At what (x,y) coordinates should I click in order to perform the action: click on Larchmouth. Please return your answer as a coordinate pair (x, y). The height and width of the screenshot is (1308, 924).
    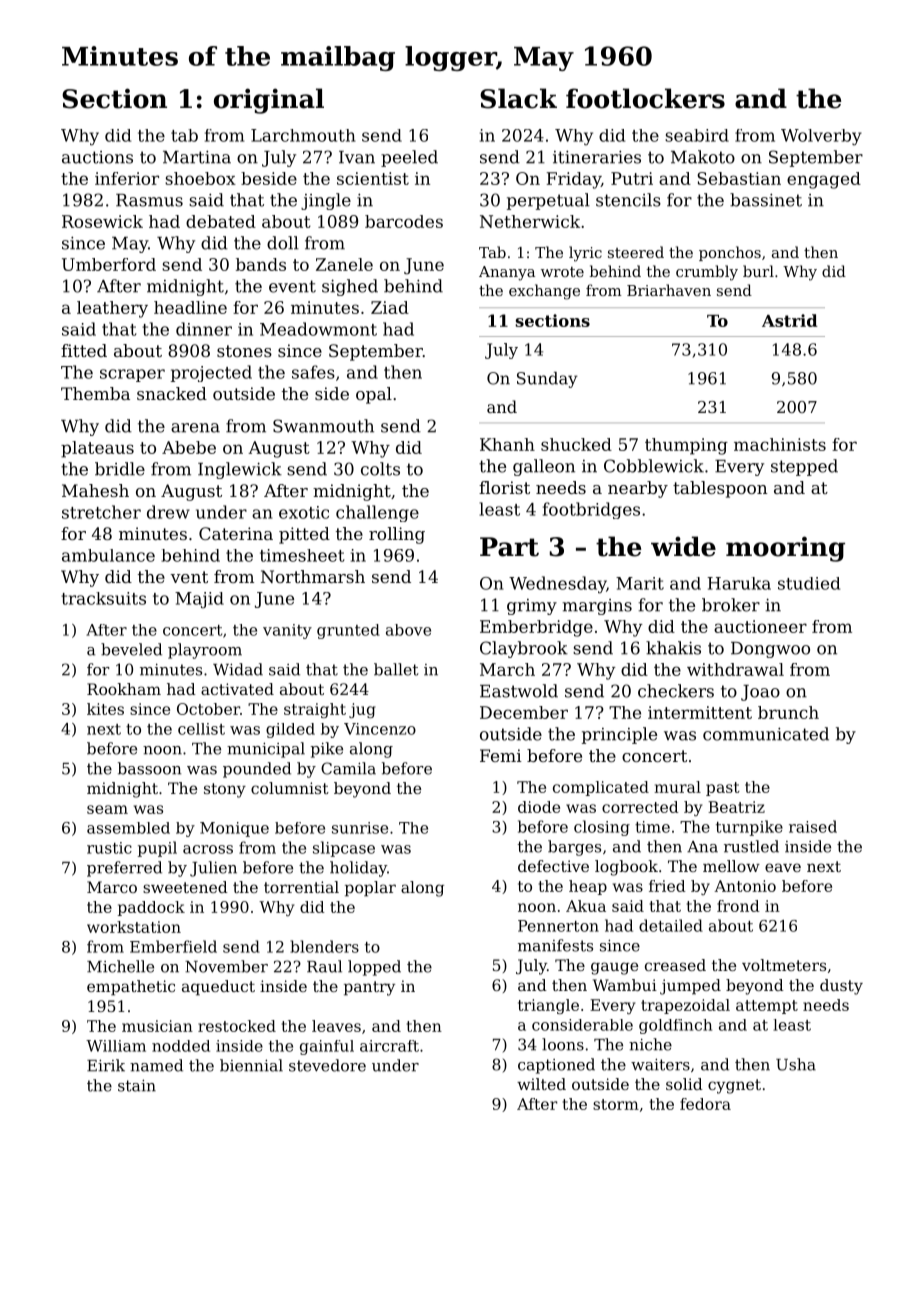
    Looking at the image, I should click on (303, 135).
